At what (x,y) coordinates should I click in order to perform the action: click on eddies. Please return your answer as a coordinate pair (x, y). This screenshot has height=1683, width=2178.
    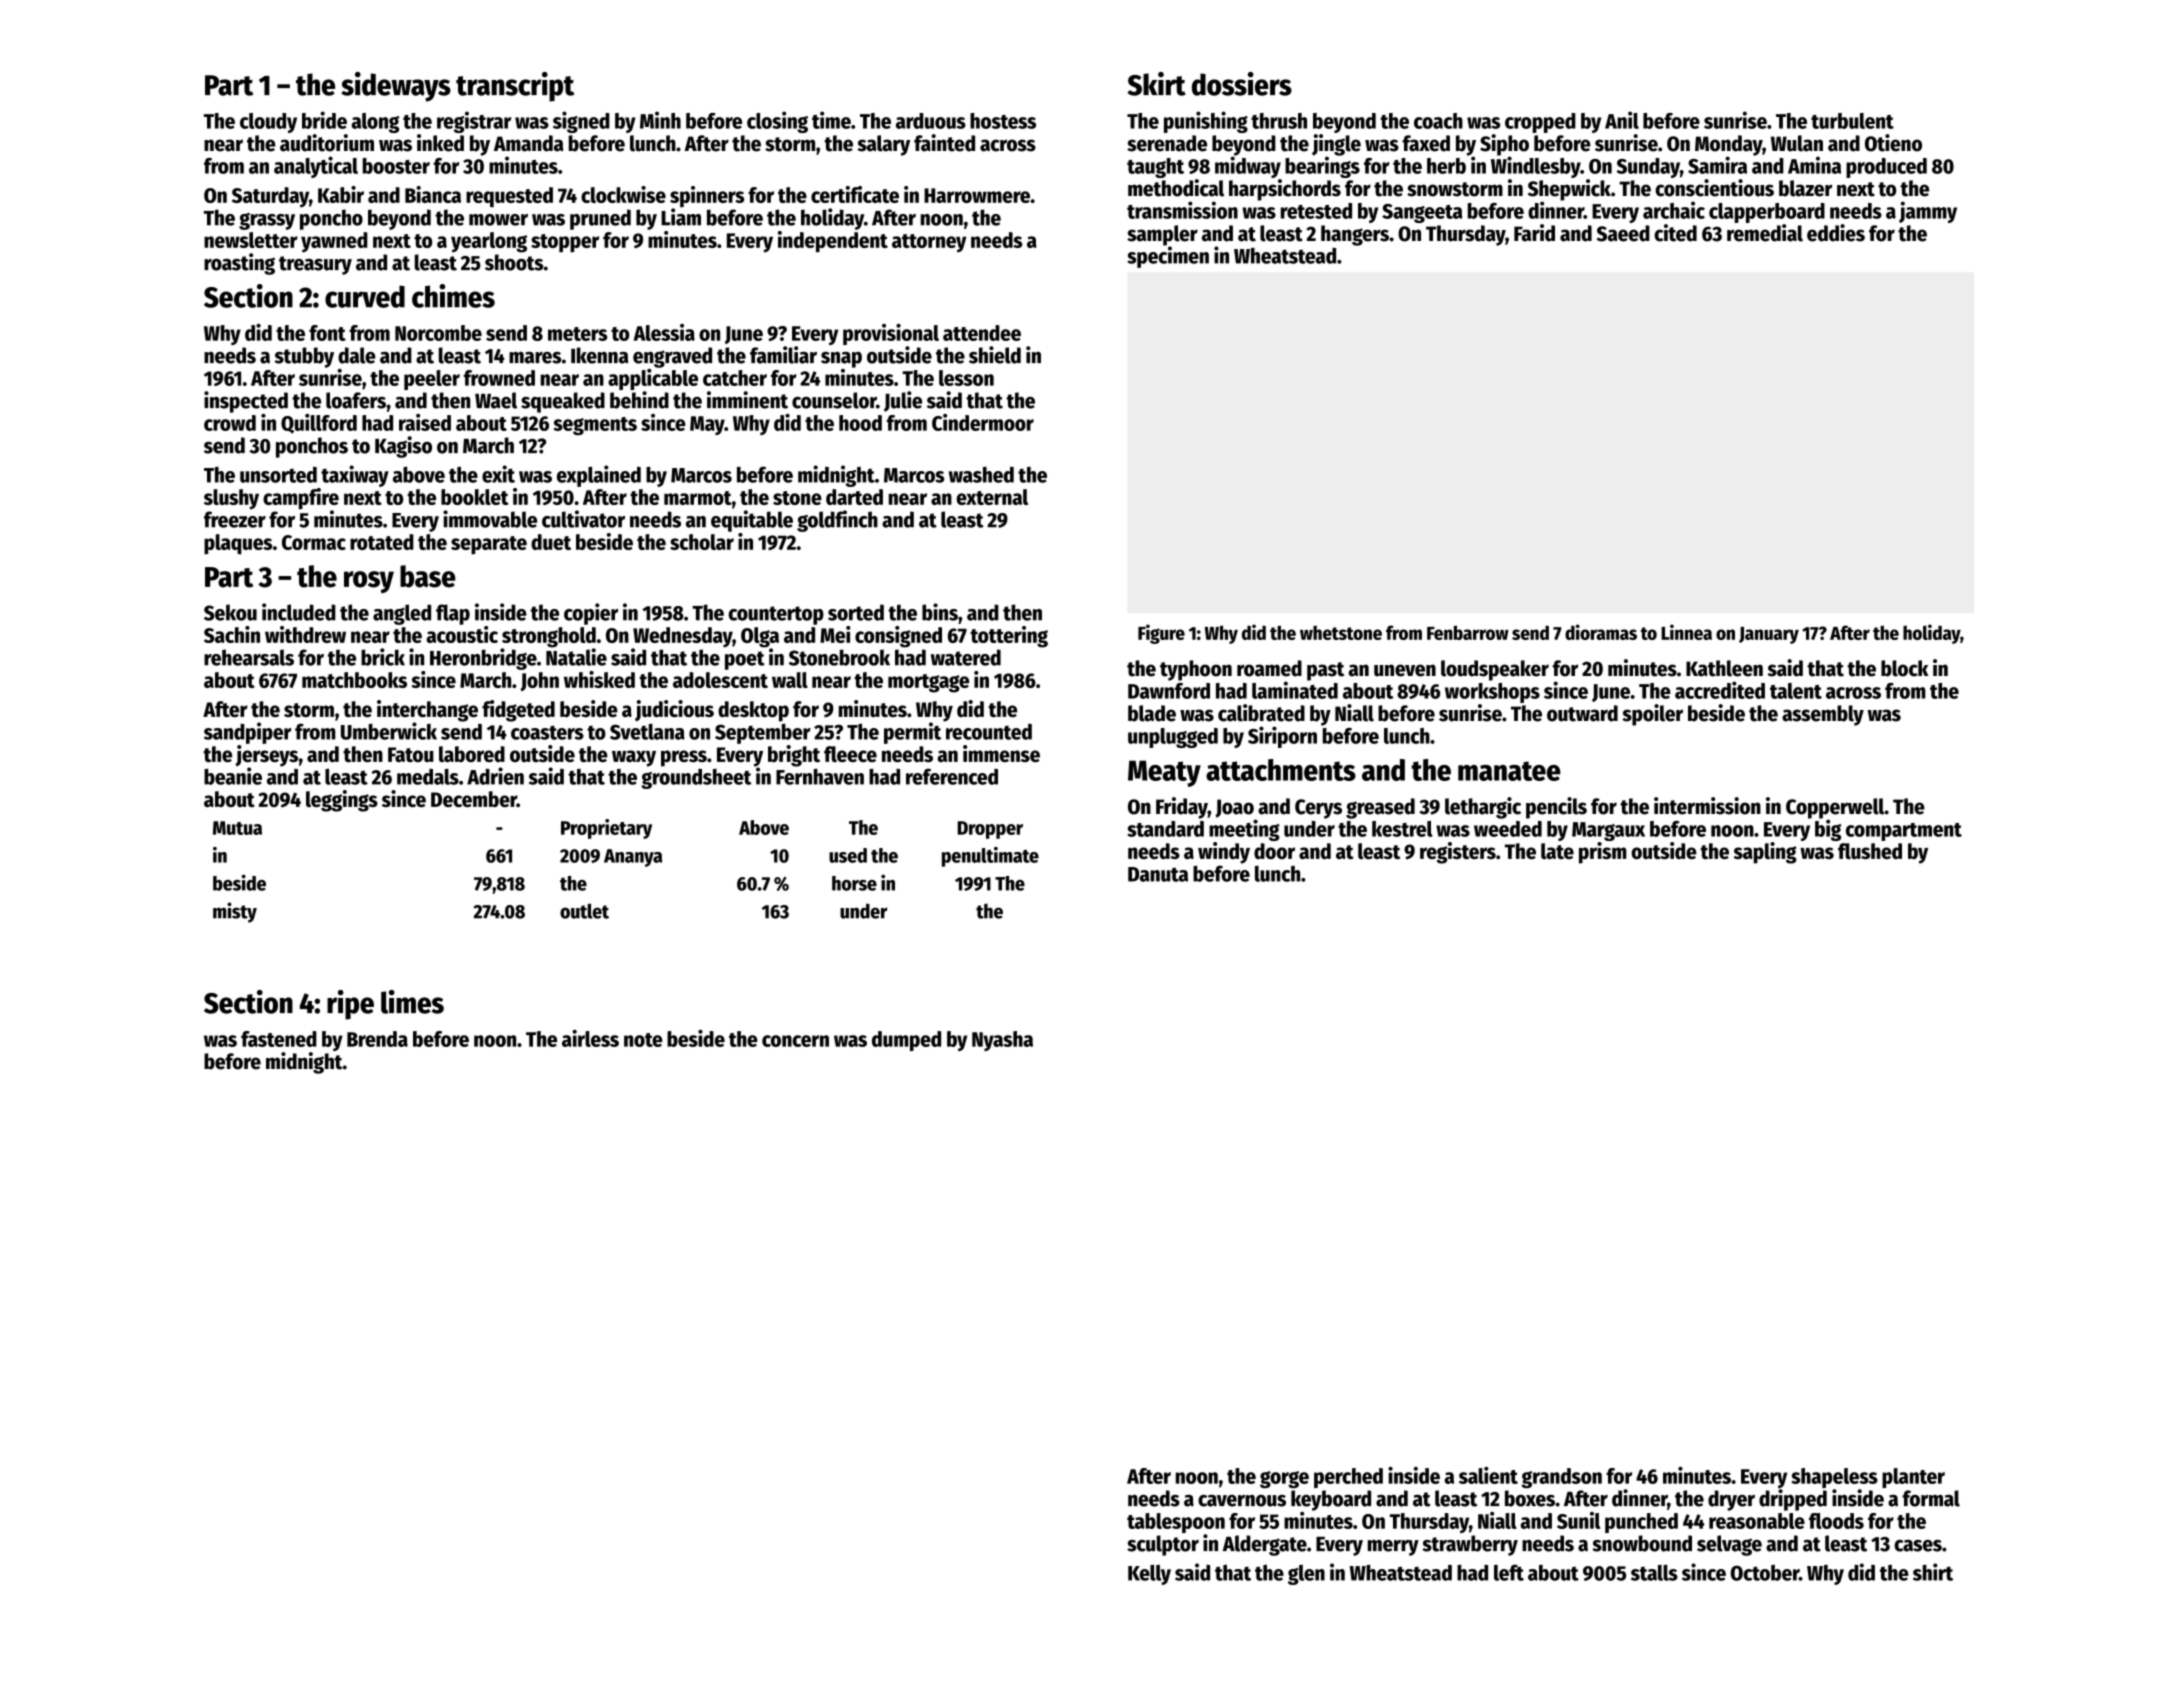
    Looking at the image, I should click on (1836, 233).
